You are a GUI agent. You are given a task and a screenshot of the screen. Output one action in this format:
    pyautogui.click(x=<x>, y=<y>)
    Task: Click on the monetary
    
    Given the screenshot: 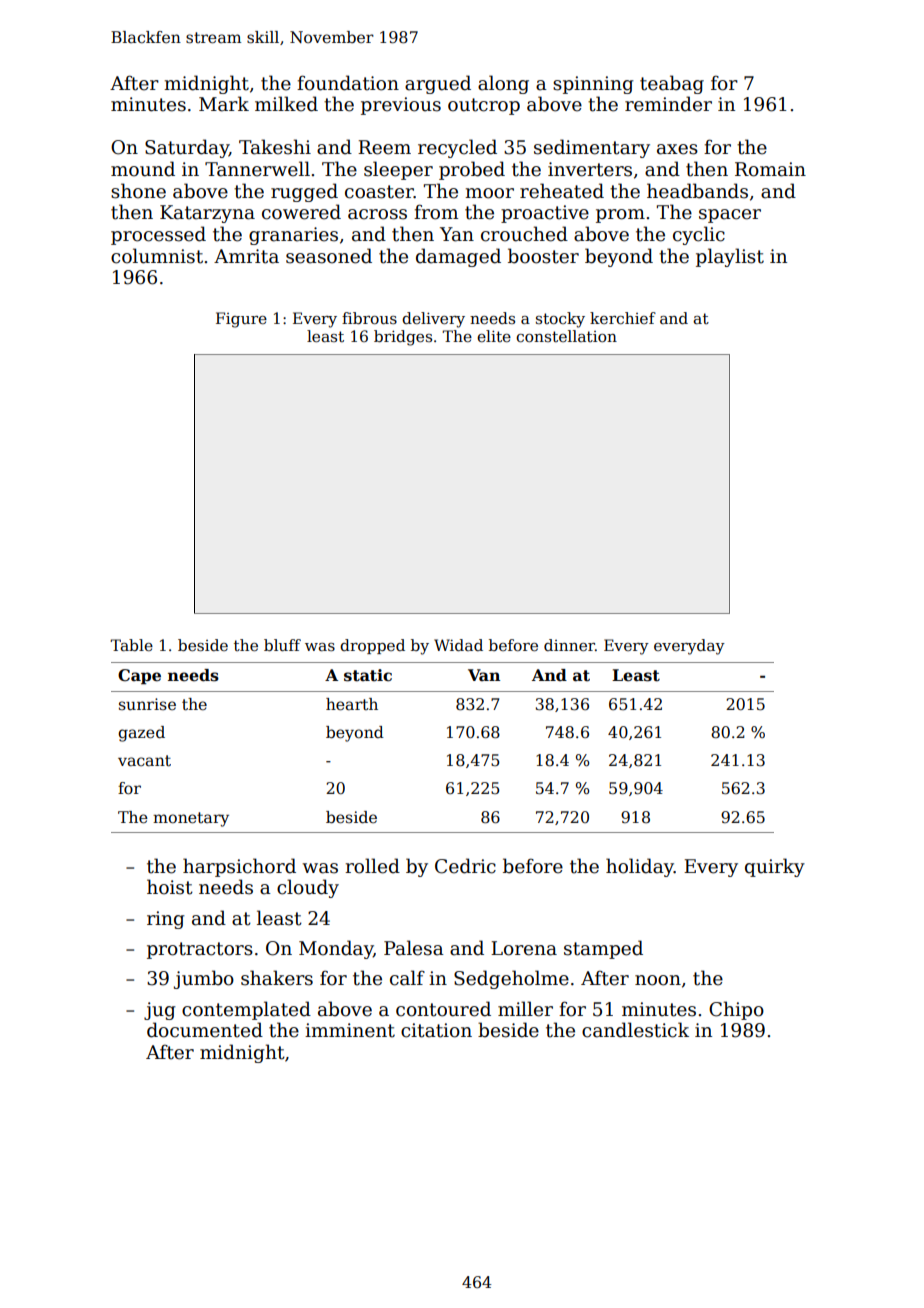 What is the action you would take?
    pyautogui.click(x=191, y=819)
